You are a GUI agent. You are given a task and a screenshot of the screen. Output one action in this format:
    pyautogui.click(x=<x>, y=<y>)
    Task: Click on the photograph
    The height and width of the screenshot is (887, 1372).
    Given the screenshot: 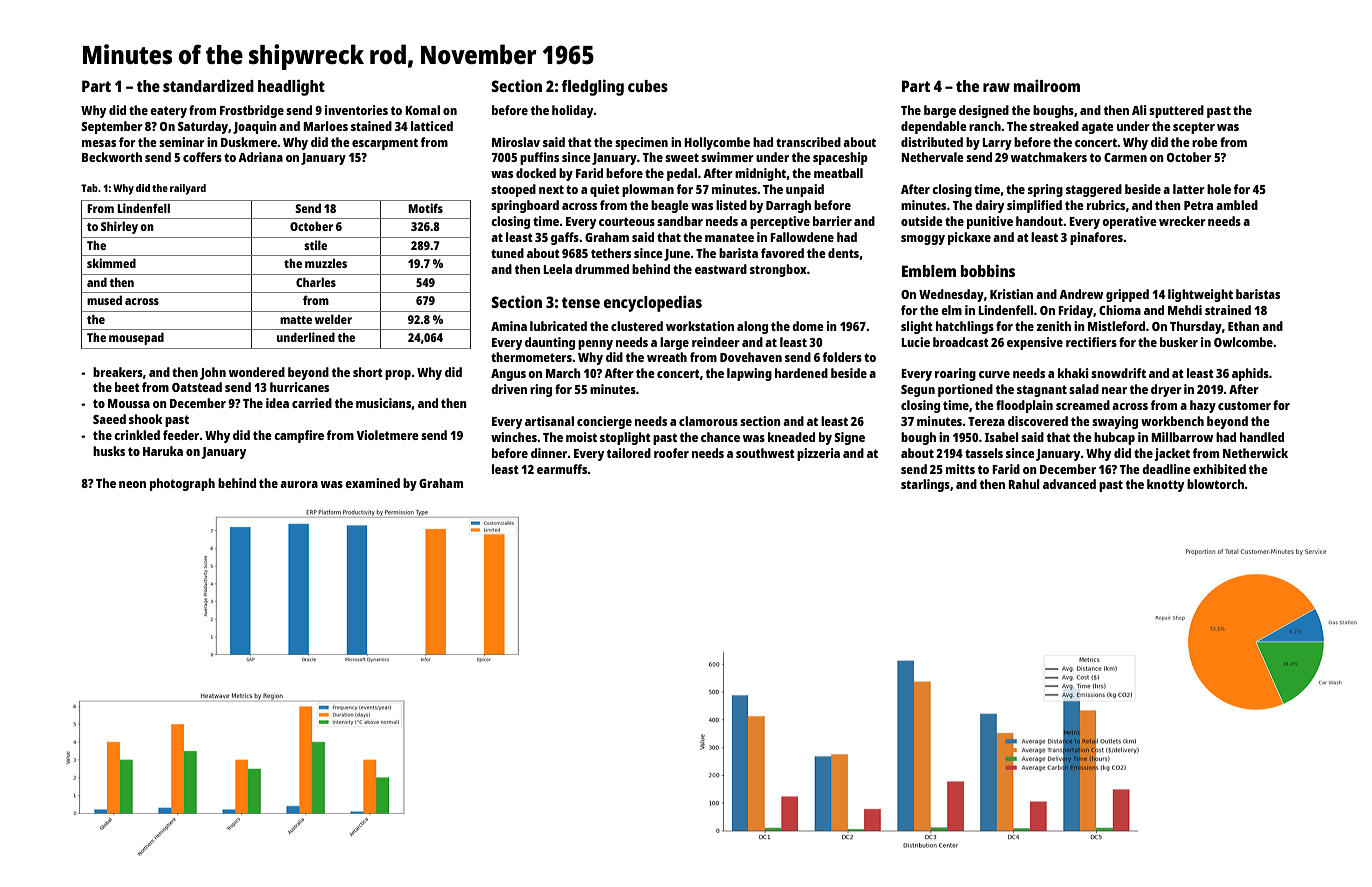 What is the action you would take?
    pyautogui.click(x=182, y=484)
